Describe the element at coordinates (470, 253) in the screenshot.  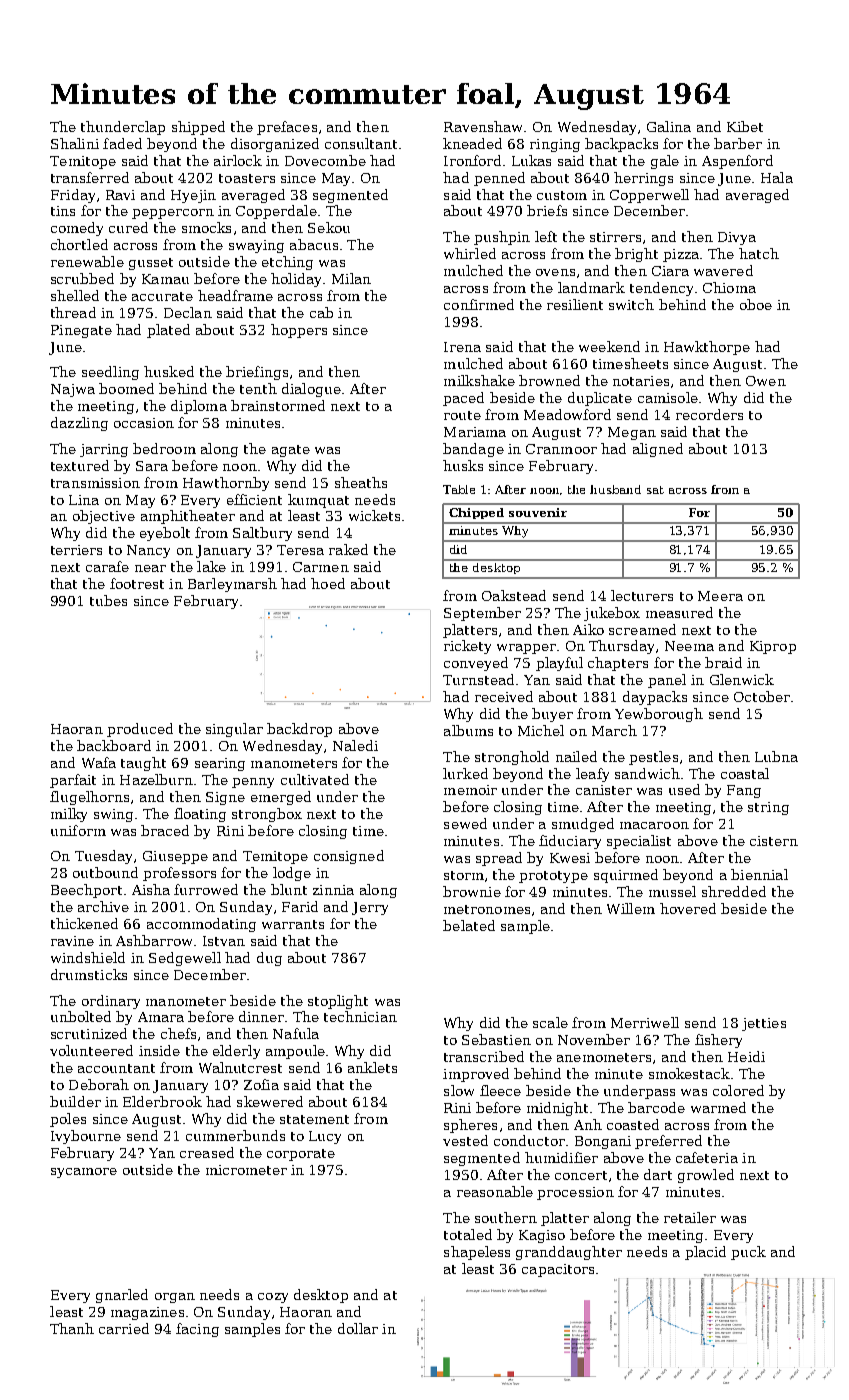
I see `whirled` at that location.
